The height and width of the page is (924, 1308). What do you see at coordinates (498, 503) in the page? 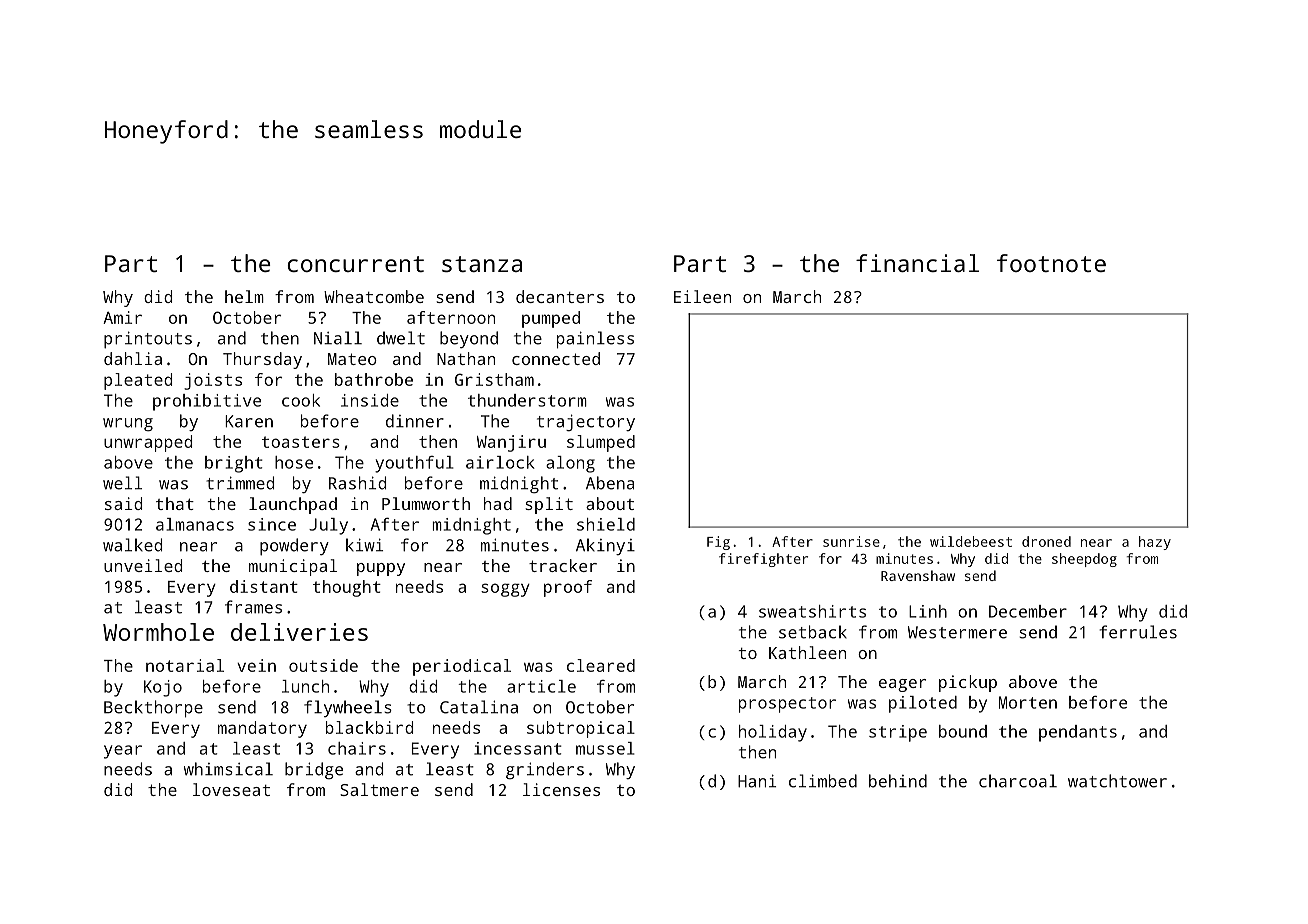
I see `had` at bounding box center [498, 503].
